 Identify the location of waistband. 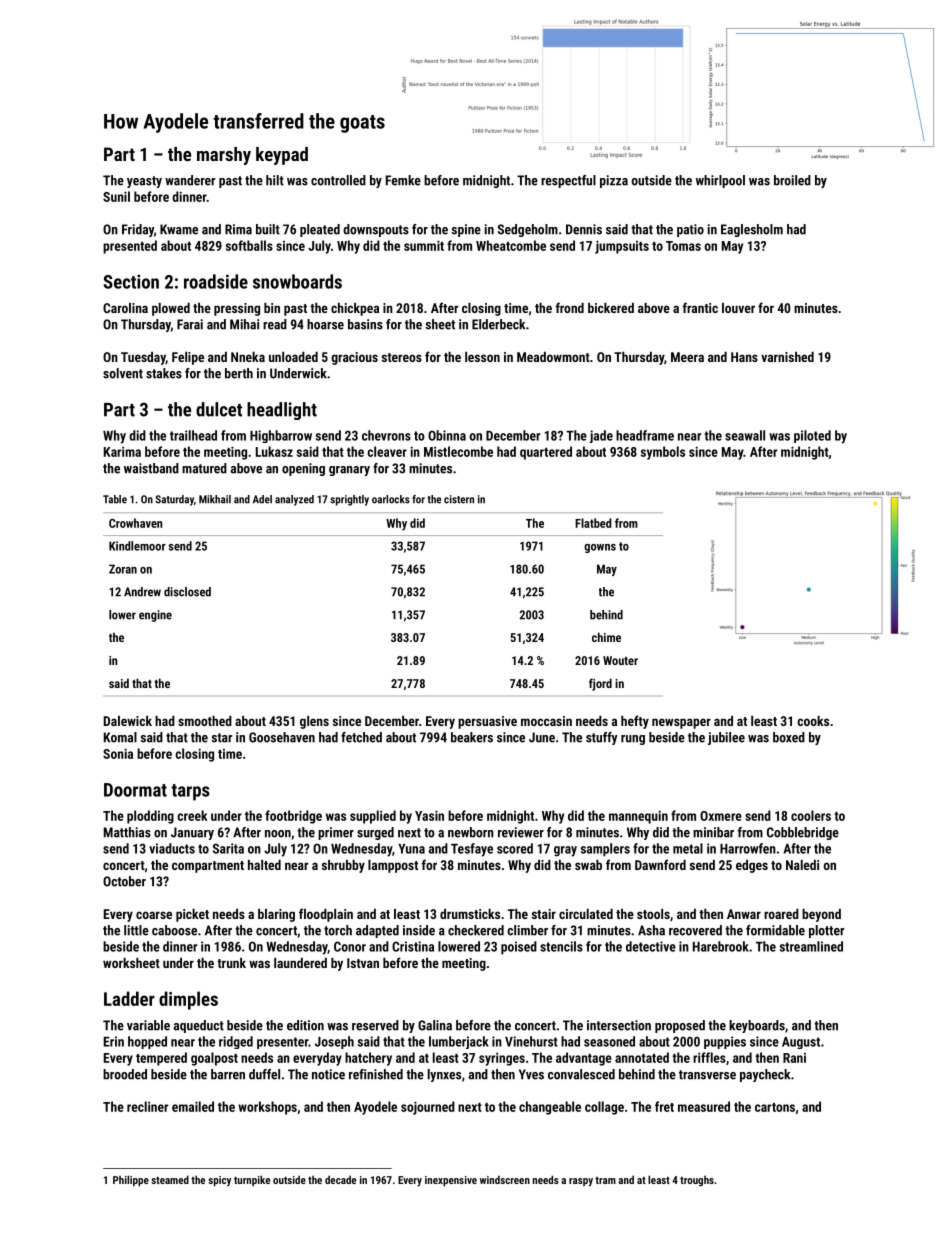
(151, 468).
